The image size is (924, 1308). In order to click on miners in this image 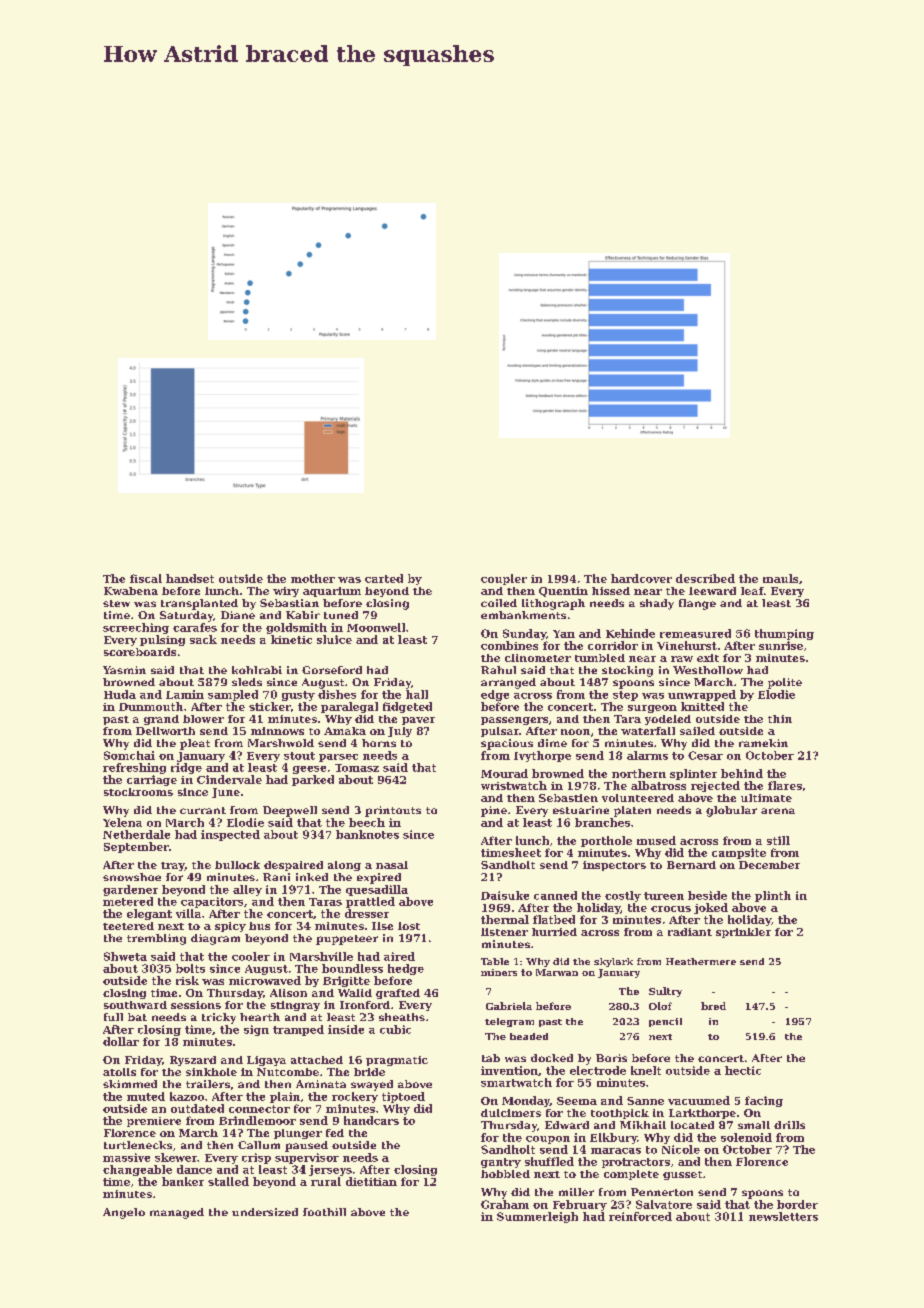, I will do `click(499, 972)`.
